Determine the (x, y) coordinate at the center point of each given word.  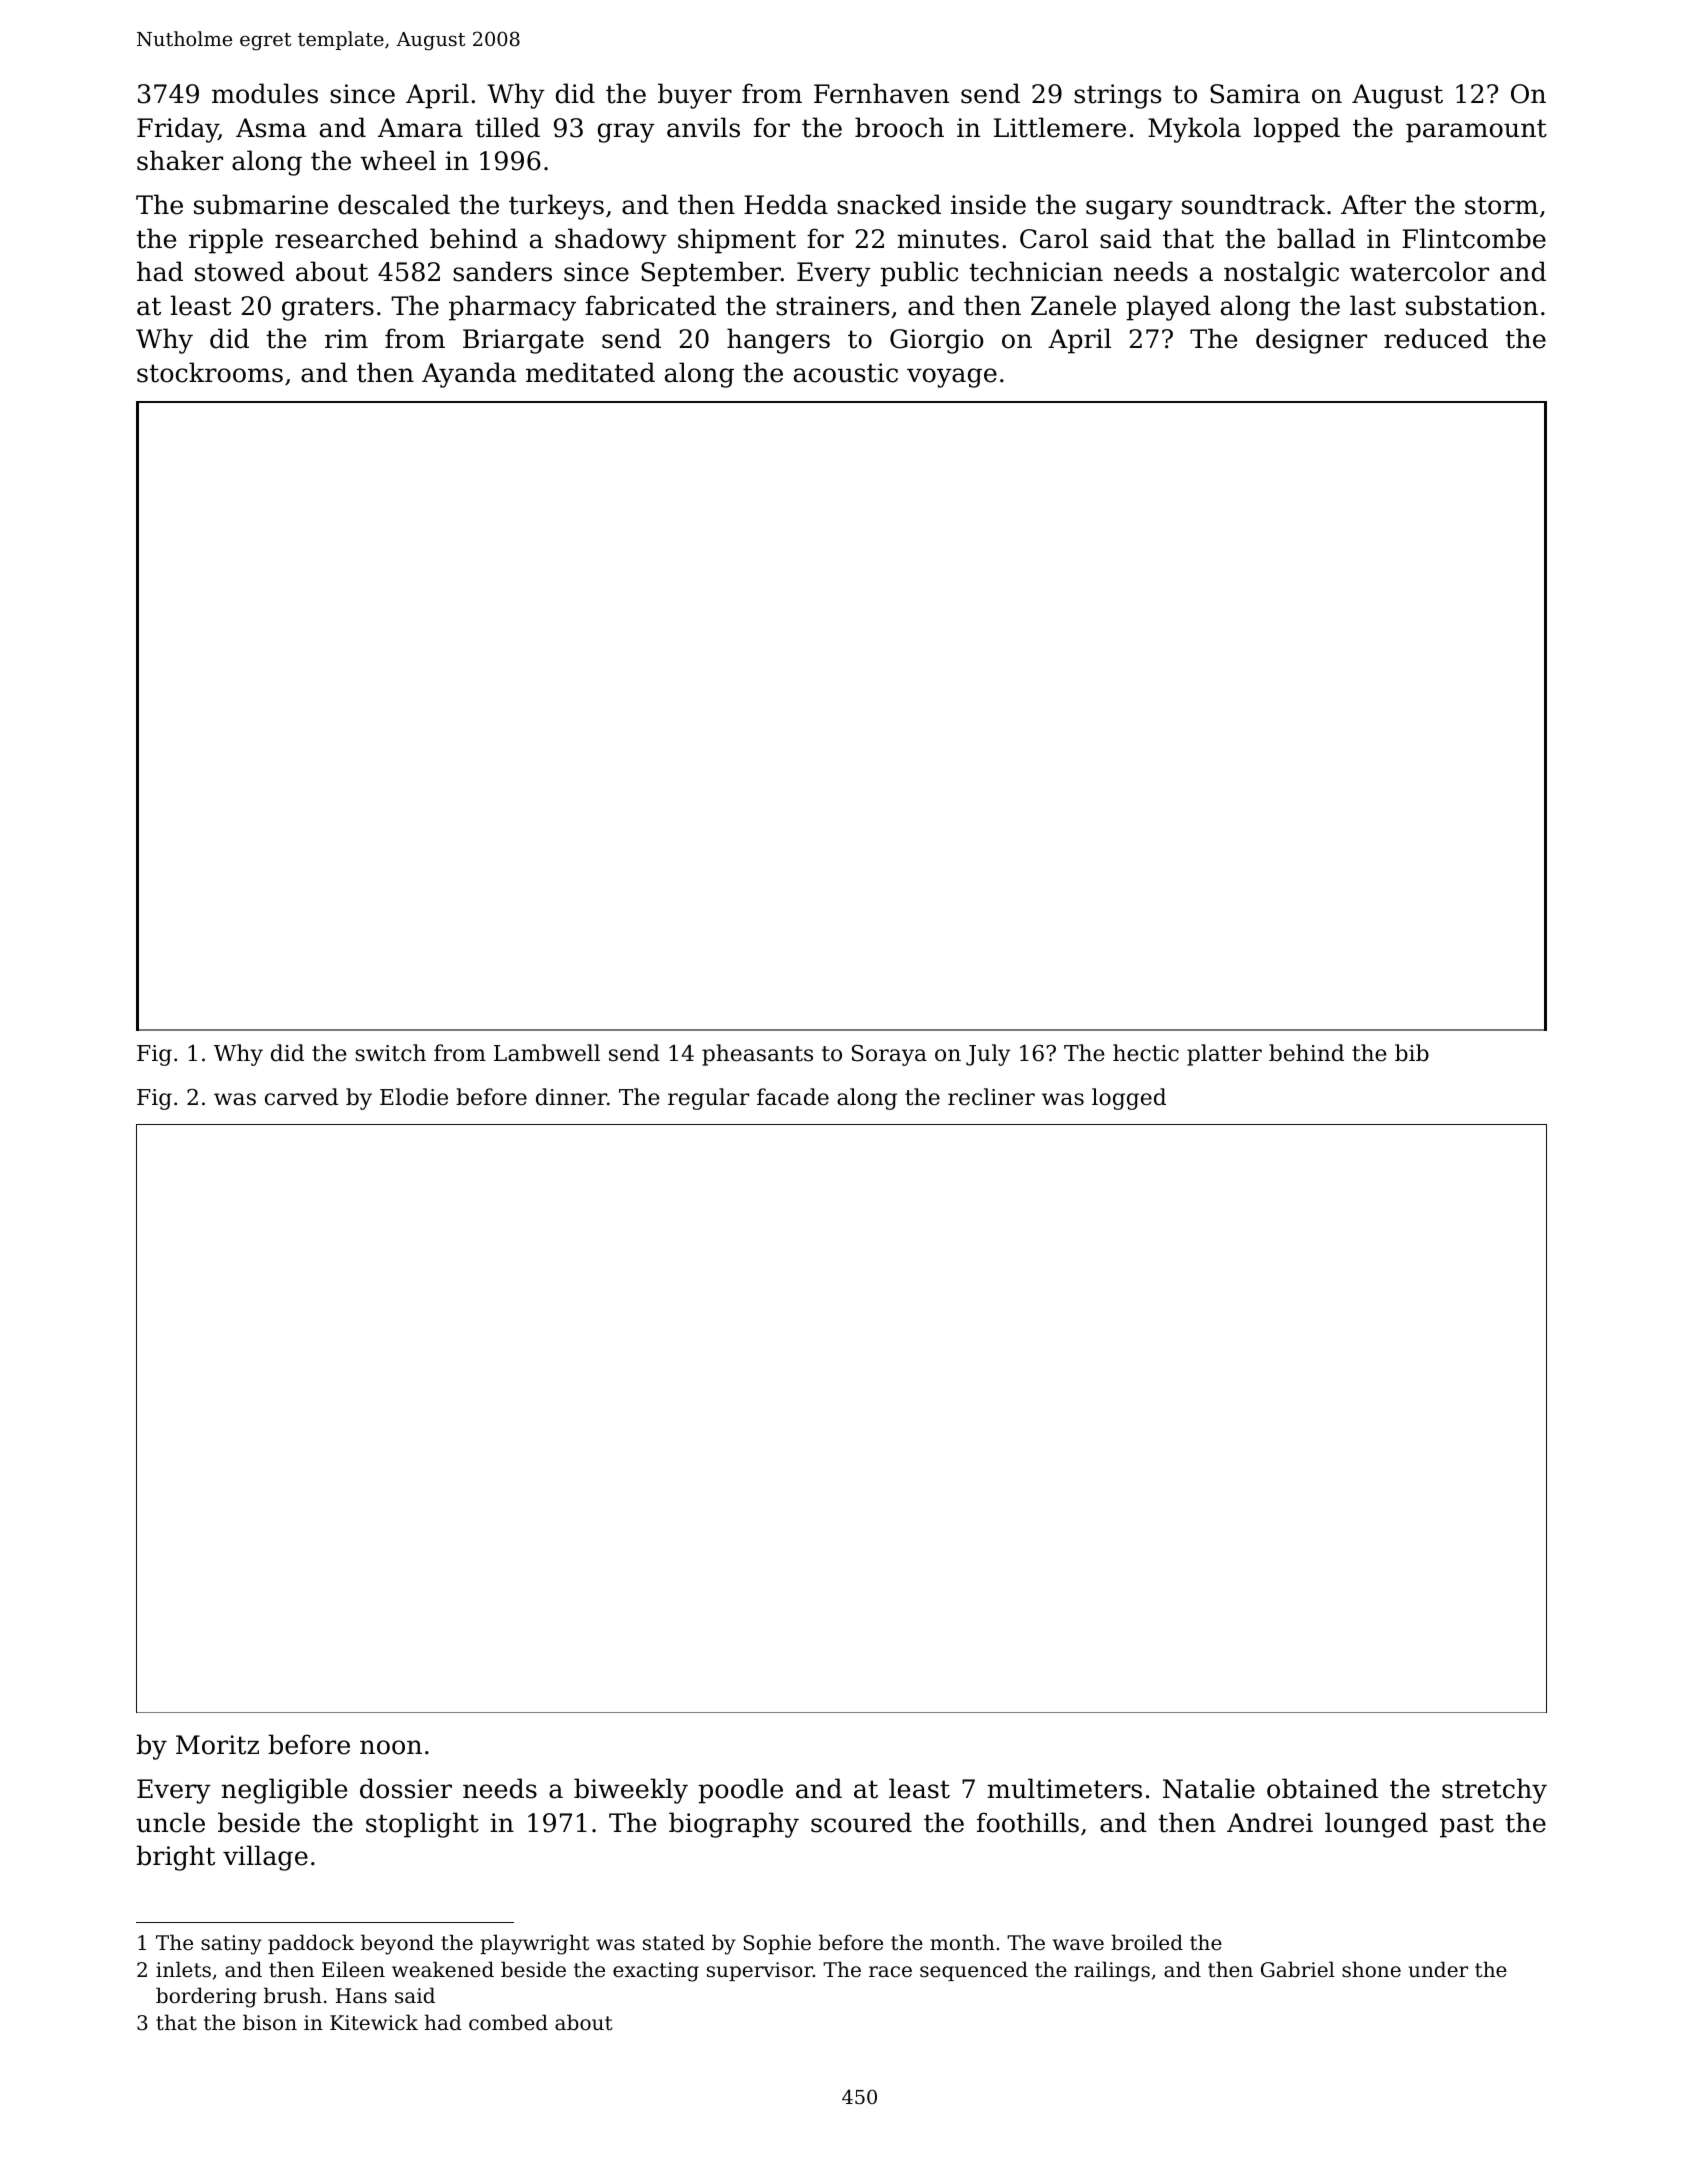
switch (390, 1053)
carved (301, 1097)
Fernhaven (881, 93)
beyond (397, 1944)
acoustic (846, 373)
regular (708, 1099)
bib (1412, 1053)
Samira (1255, 94)
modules (265, 93)
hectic (1146, 1053)
